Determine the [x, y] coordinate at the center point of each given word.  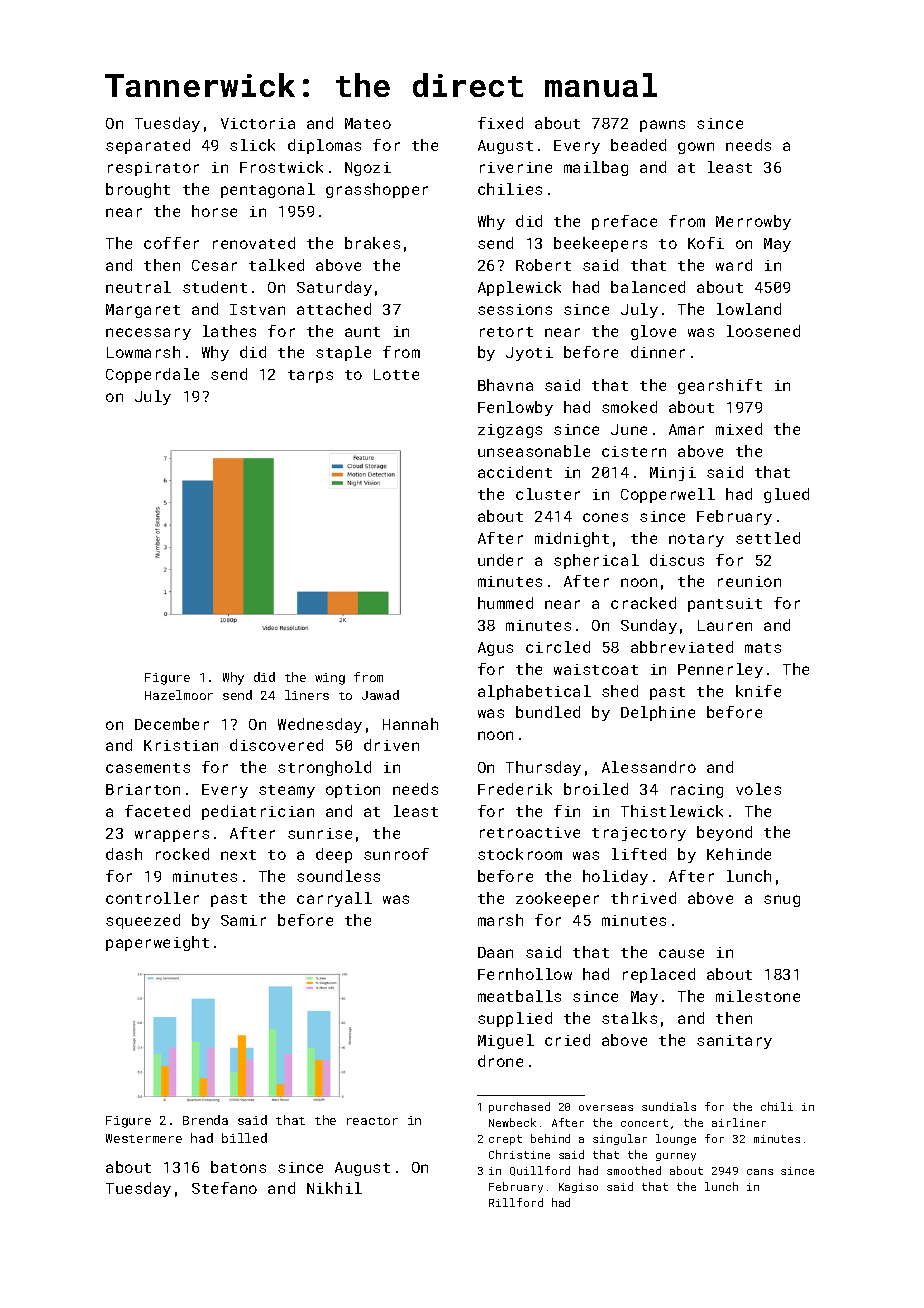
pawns [662, 126]
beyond [724, 833]
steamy [287, 791]
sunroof [396, 854]
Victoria [258, 123]
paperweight [157, 943]
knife [758, 691]
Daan [495, 952]
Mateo [368, 123]
